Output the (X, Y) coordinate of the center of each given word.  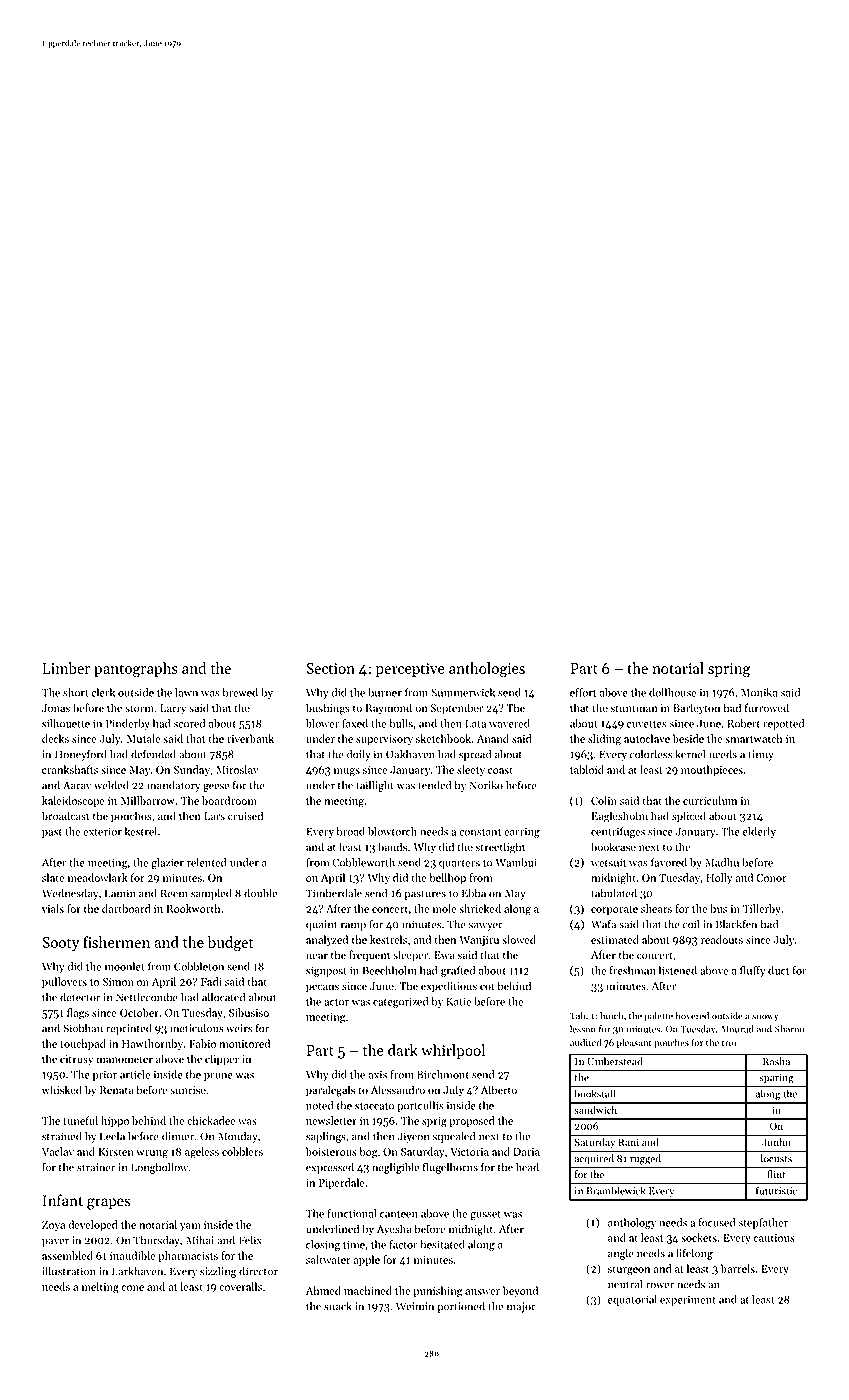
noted (320, 1105)
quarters (459, 864)
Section (330, 668)
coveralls (240, 1286)
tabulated (614, 893)
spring (729, 670)
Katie (458, 1001)
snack (338, 1306)
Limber (66, 668)
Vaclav (58, 1151)
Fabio (202, 1043)
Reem (174, 893)
